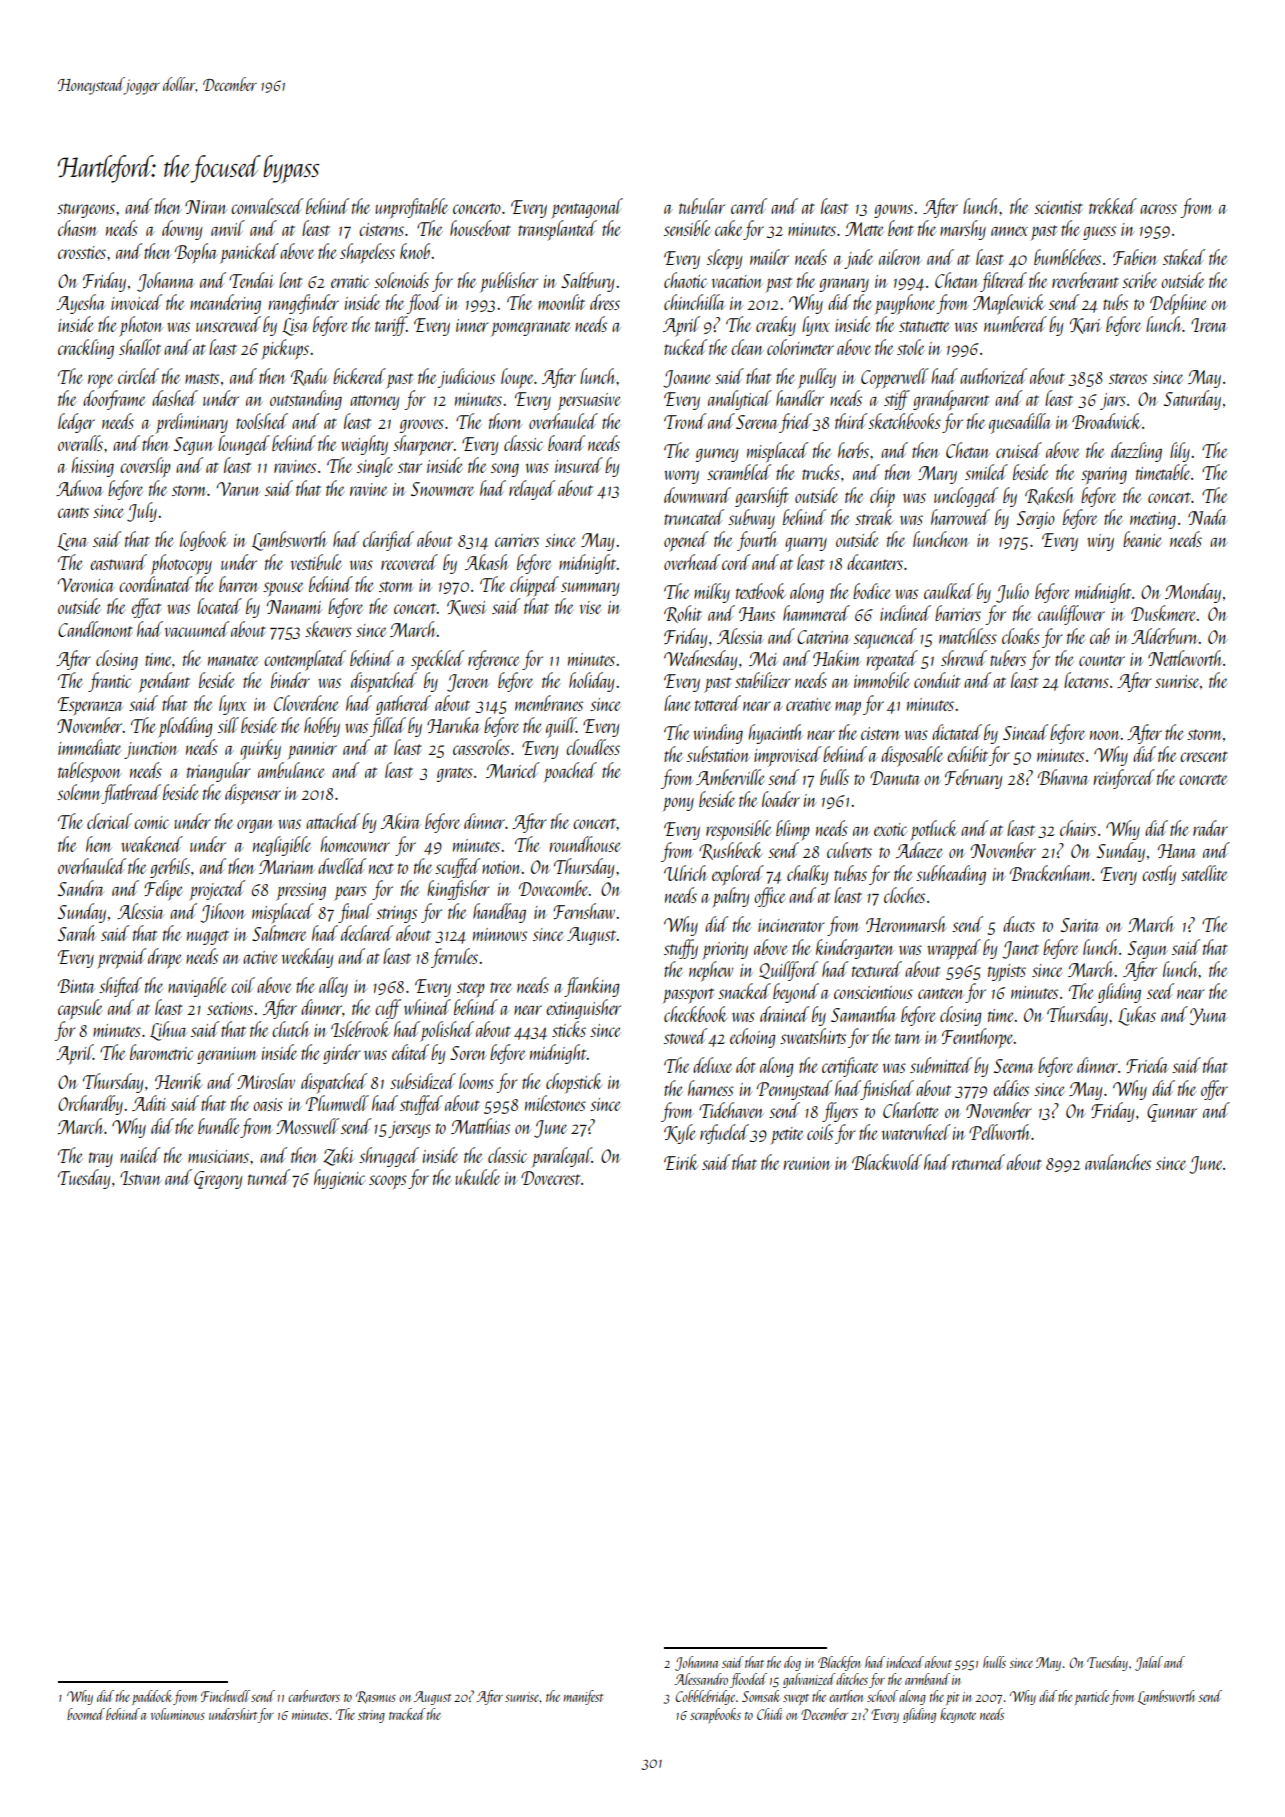 The height and width of the screenshot is (1817, 1285). What do you see at coordinates (744, 991) in the screenshot?
I see `snacked` at bounding box center [744, 991].
